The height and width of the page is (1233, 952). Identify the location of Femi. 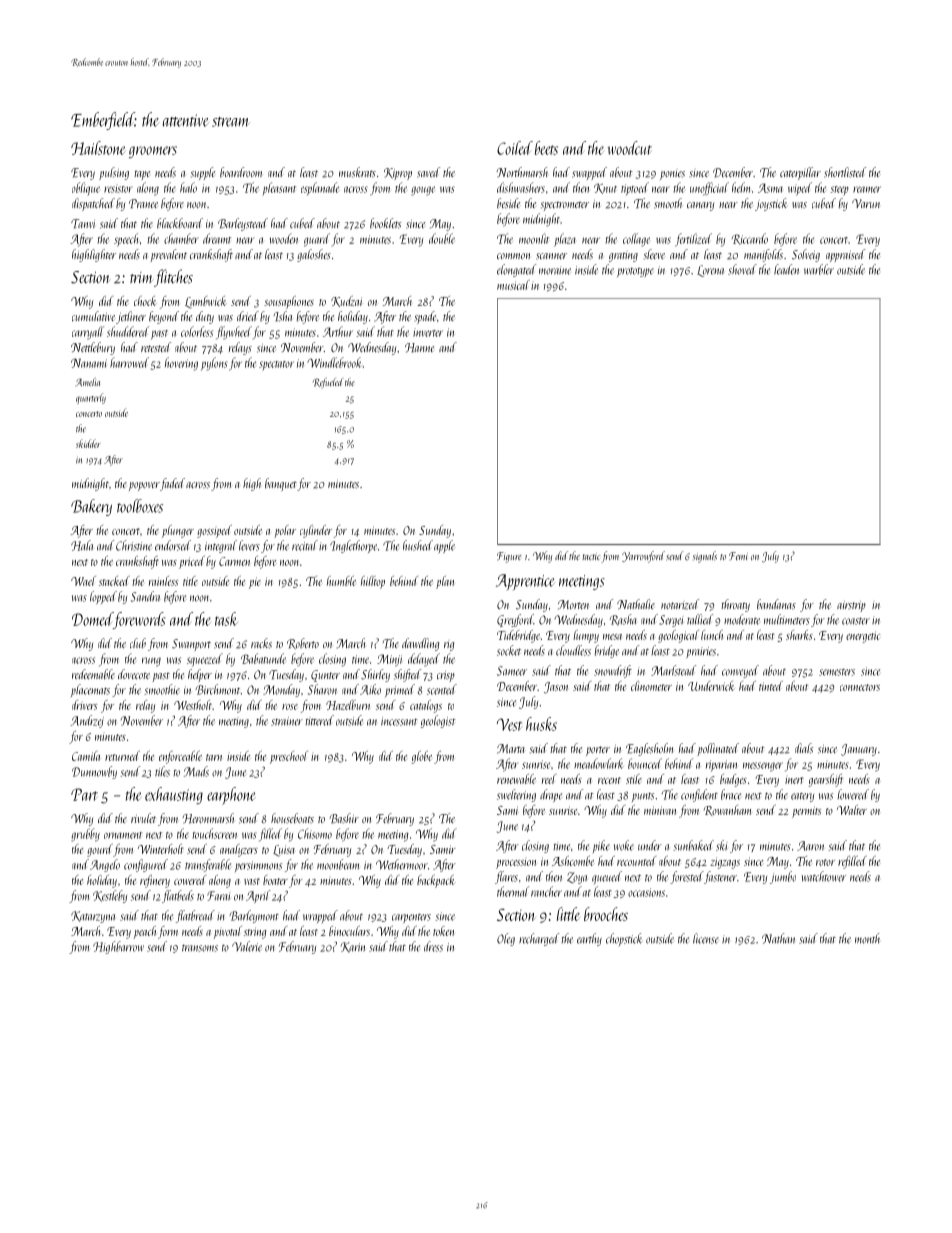
(738, 556).
